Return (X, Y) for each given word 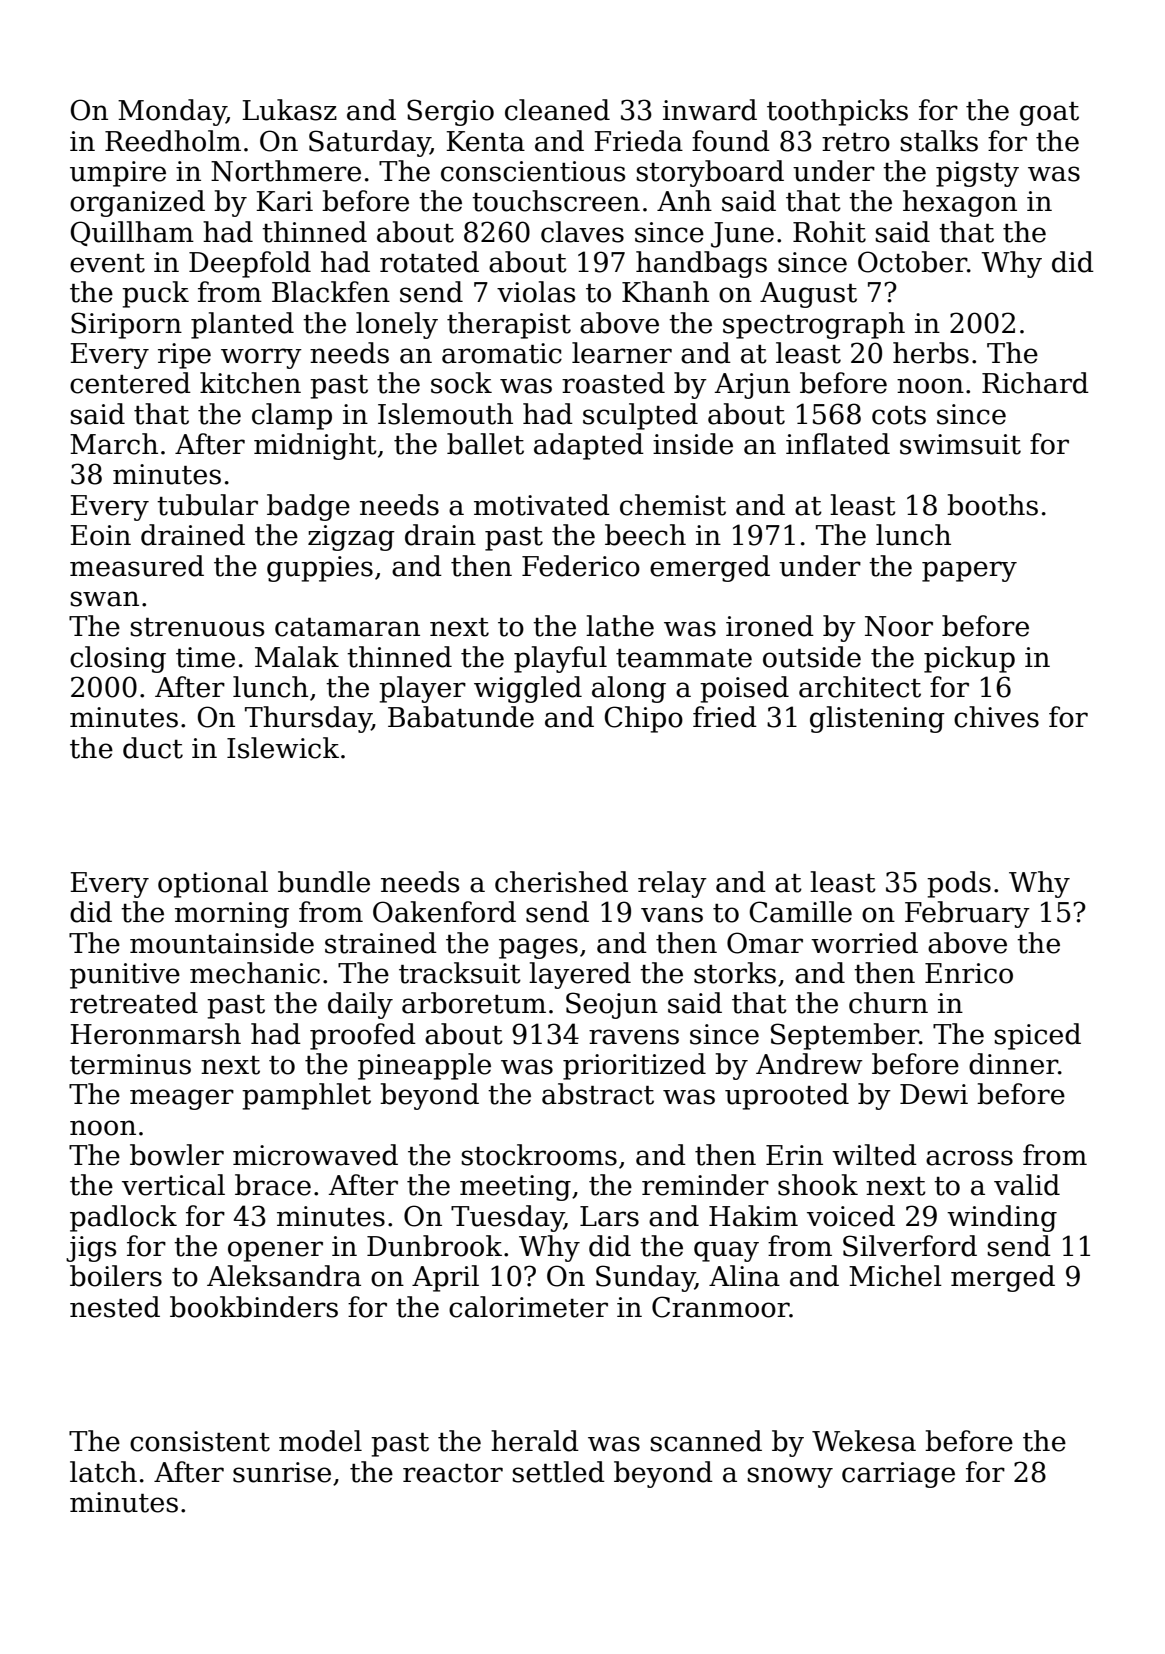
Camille (801, 912)
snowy (790, 1477)
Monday (172, 112)
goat (1049, 114)
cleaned (557, 110)
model (320, 1441)
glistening (877, 719)
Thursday (308, 719)
